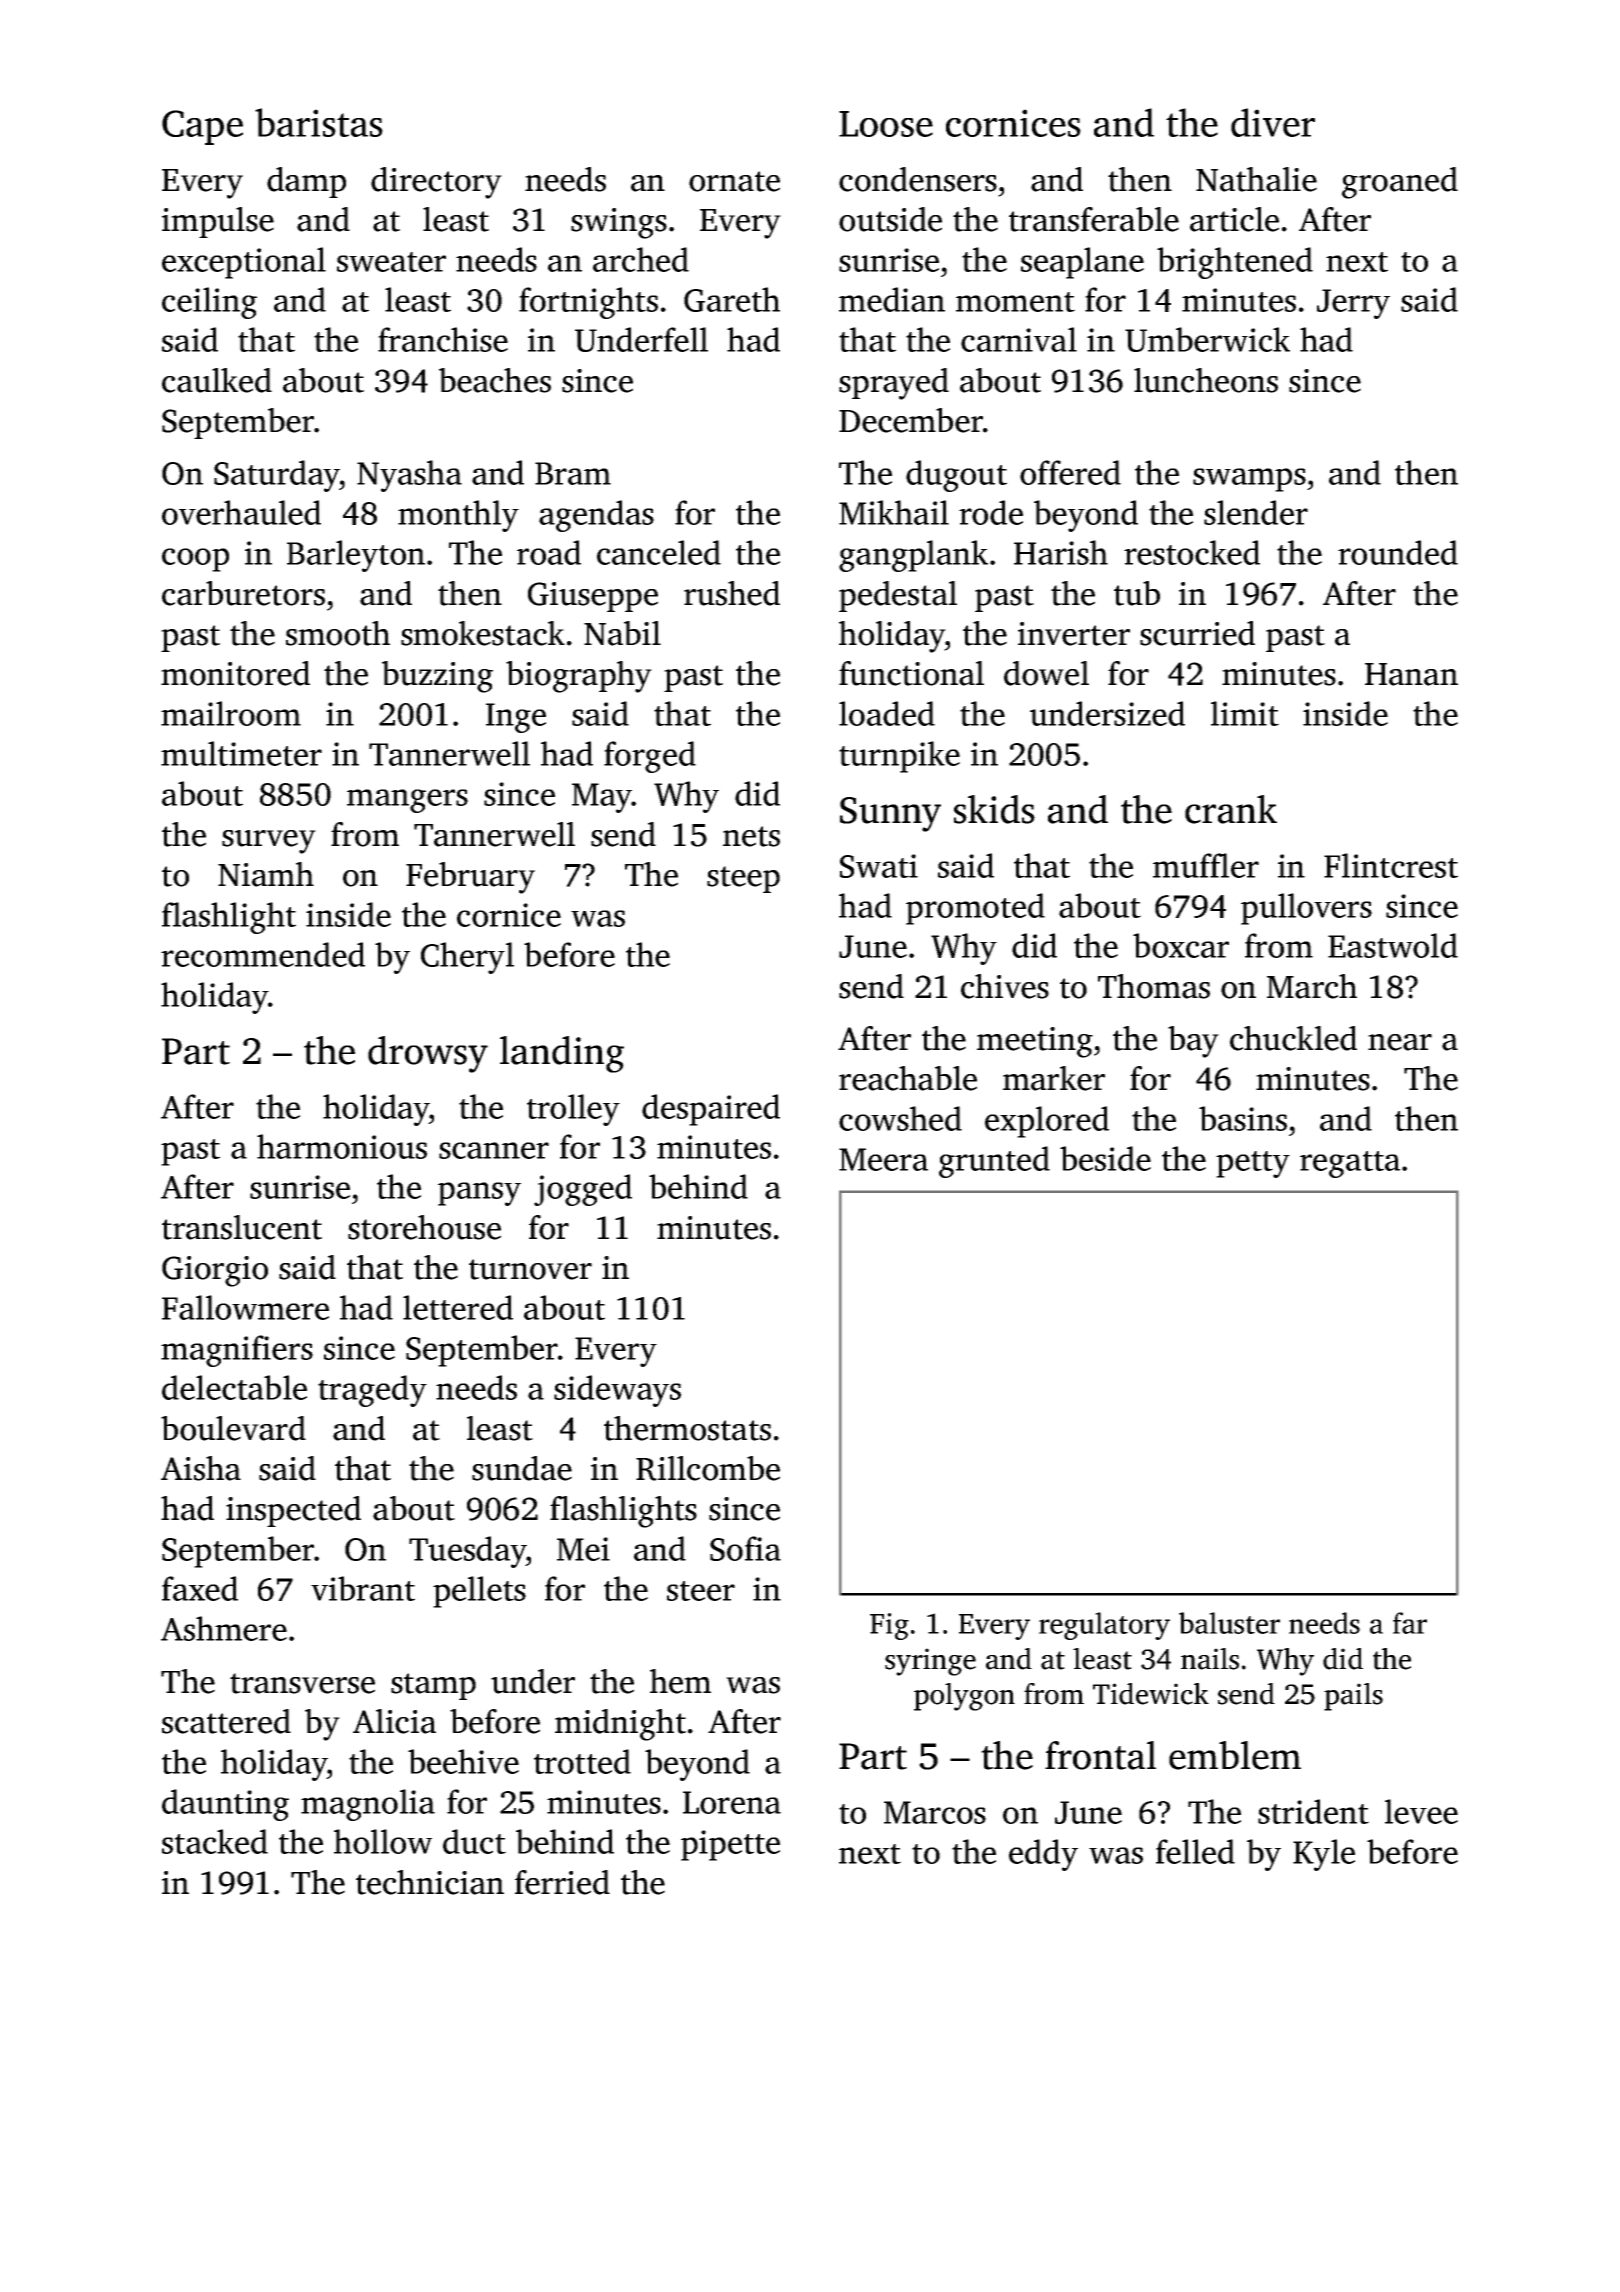  Describe the element at coordinates (522, 1468) in the document. I see `sundae` at that location.
